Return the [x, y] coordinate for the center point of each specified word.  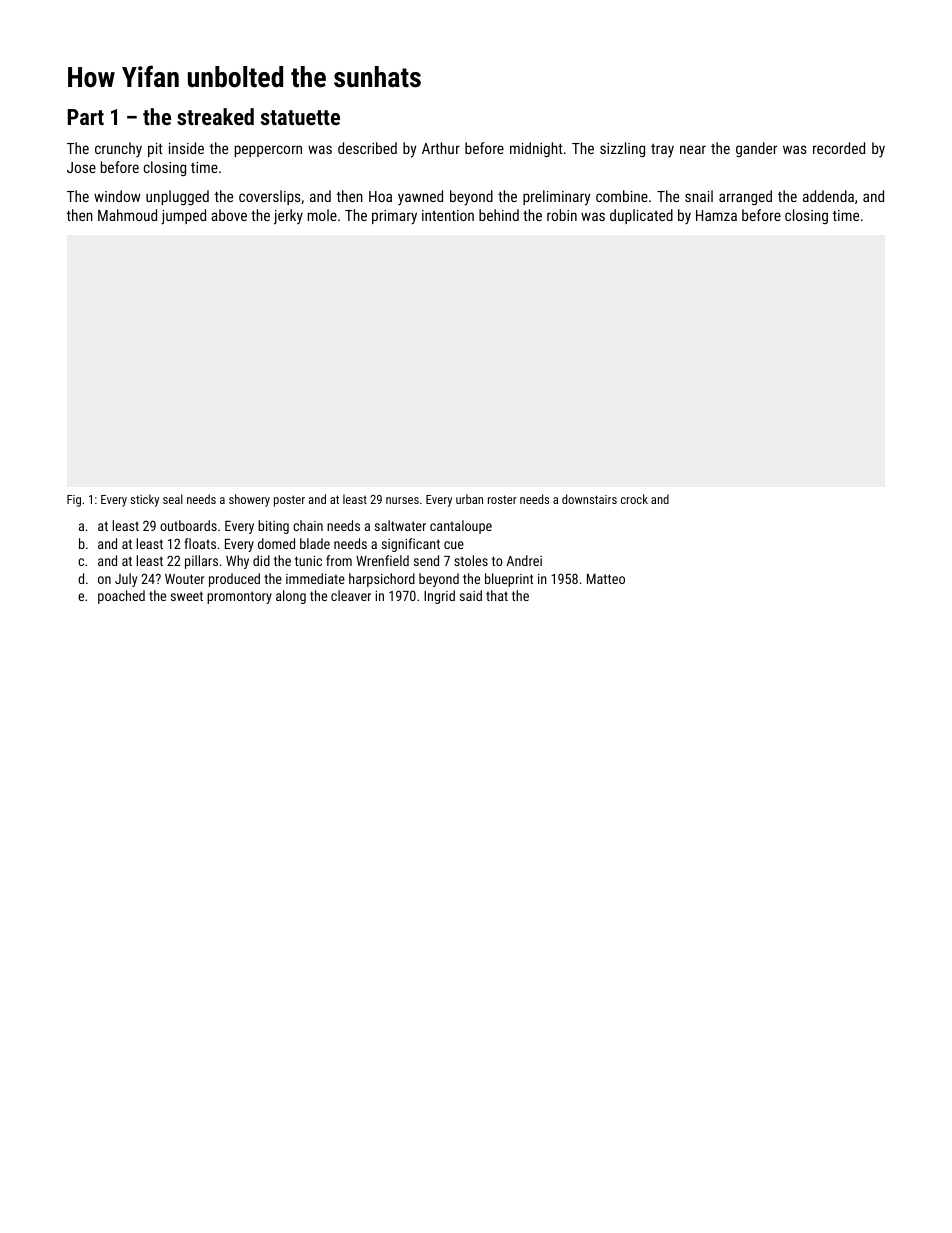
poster [289, 501]
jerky [288, 217]
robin [562, 215]
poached [121, 597]
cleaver [351, 595]
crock [634, 499]
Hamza [716, 215]
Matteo [606, 579]
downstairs [589, 499]
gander [756, 149]
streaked [215, 116]
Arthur [441, 148]
